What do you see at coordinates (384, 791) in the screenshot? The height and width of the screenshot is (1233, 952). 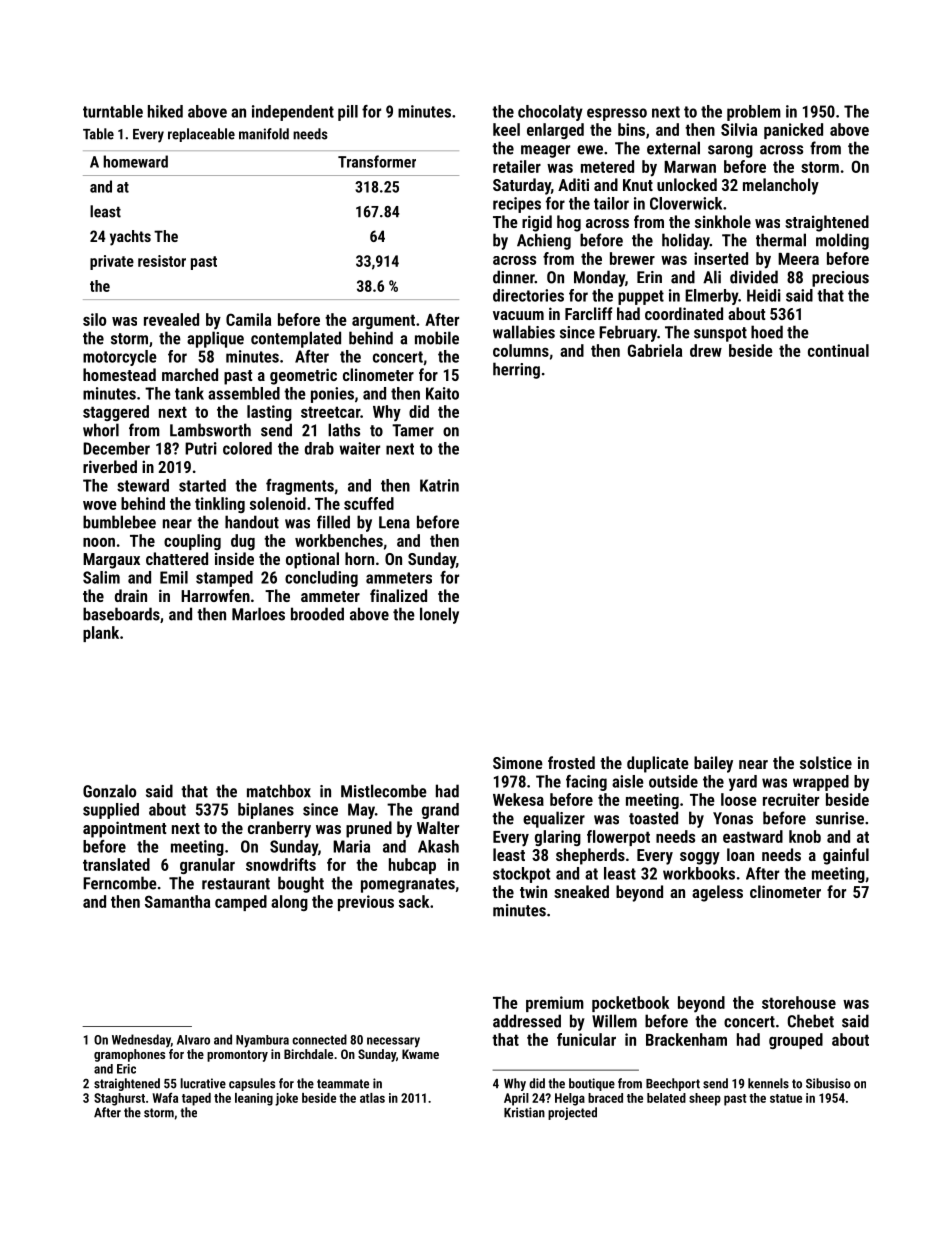 I see `Mistlecombe` at bounding box center [384, 791].
